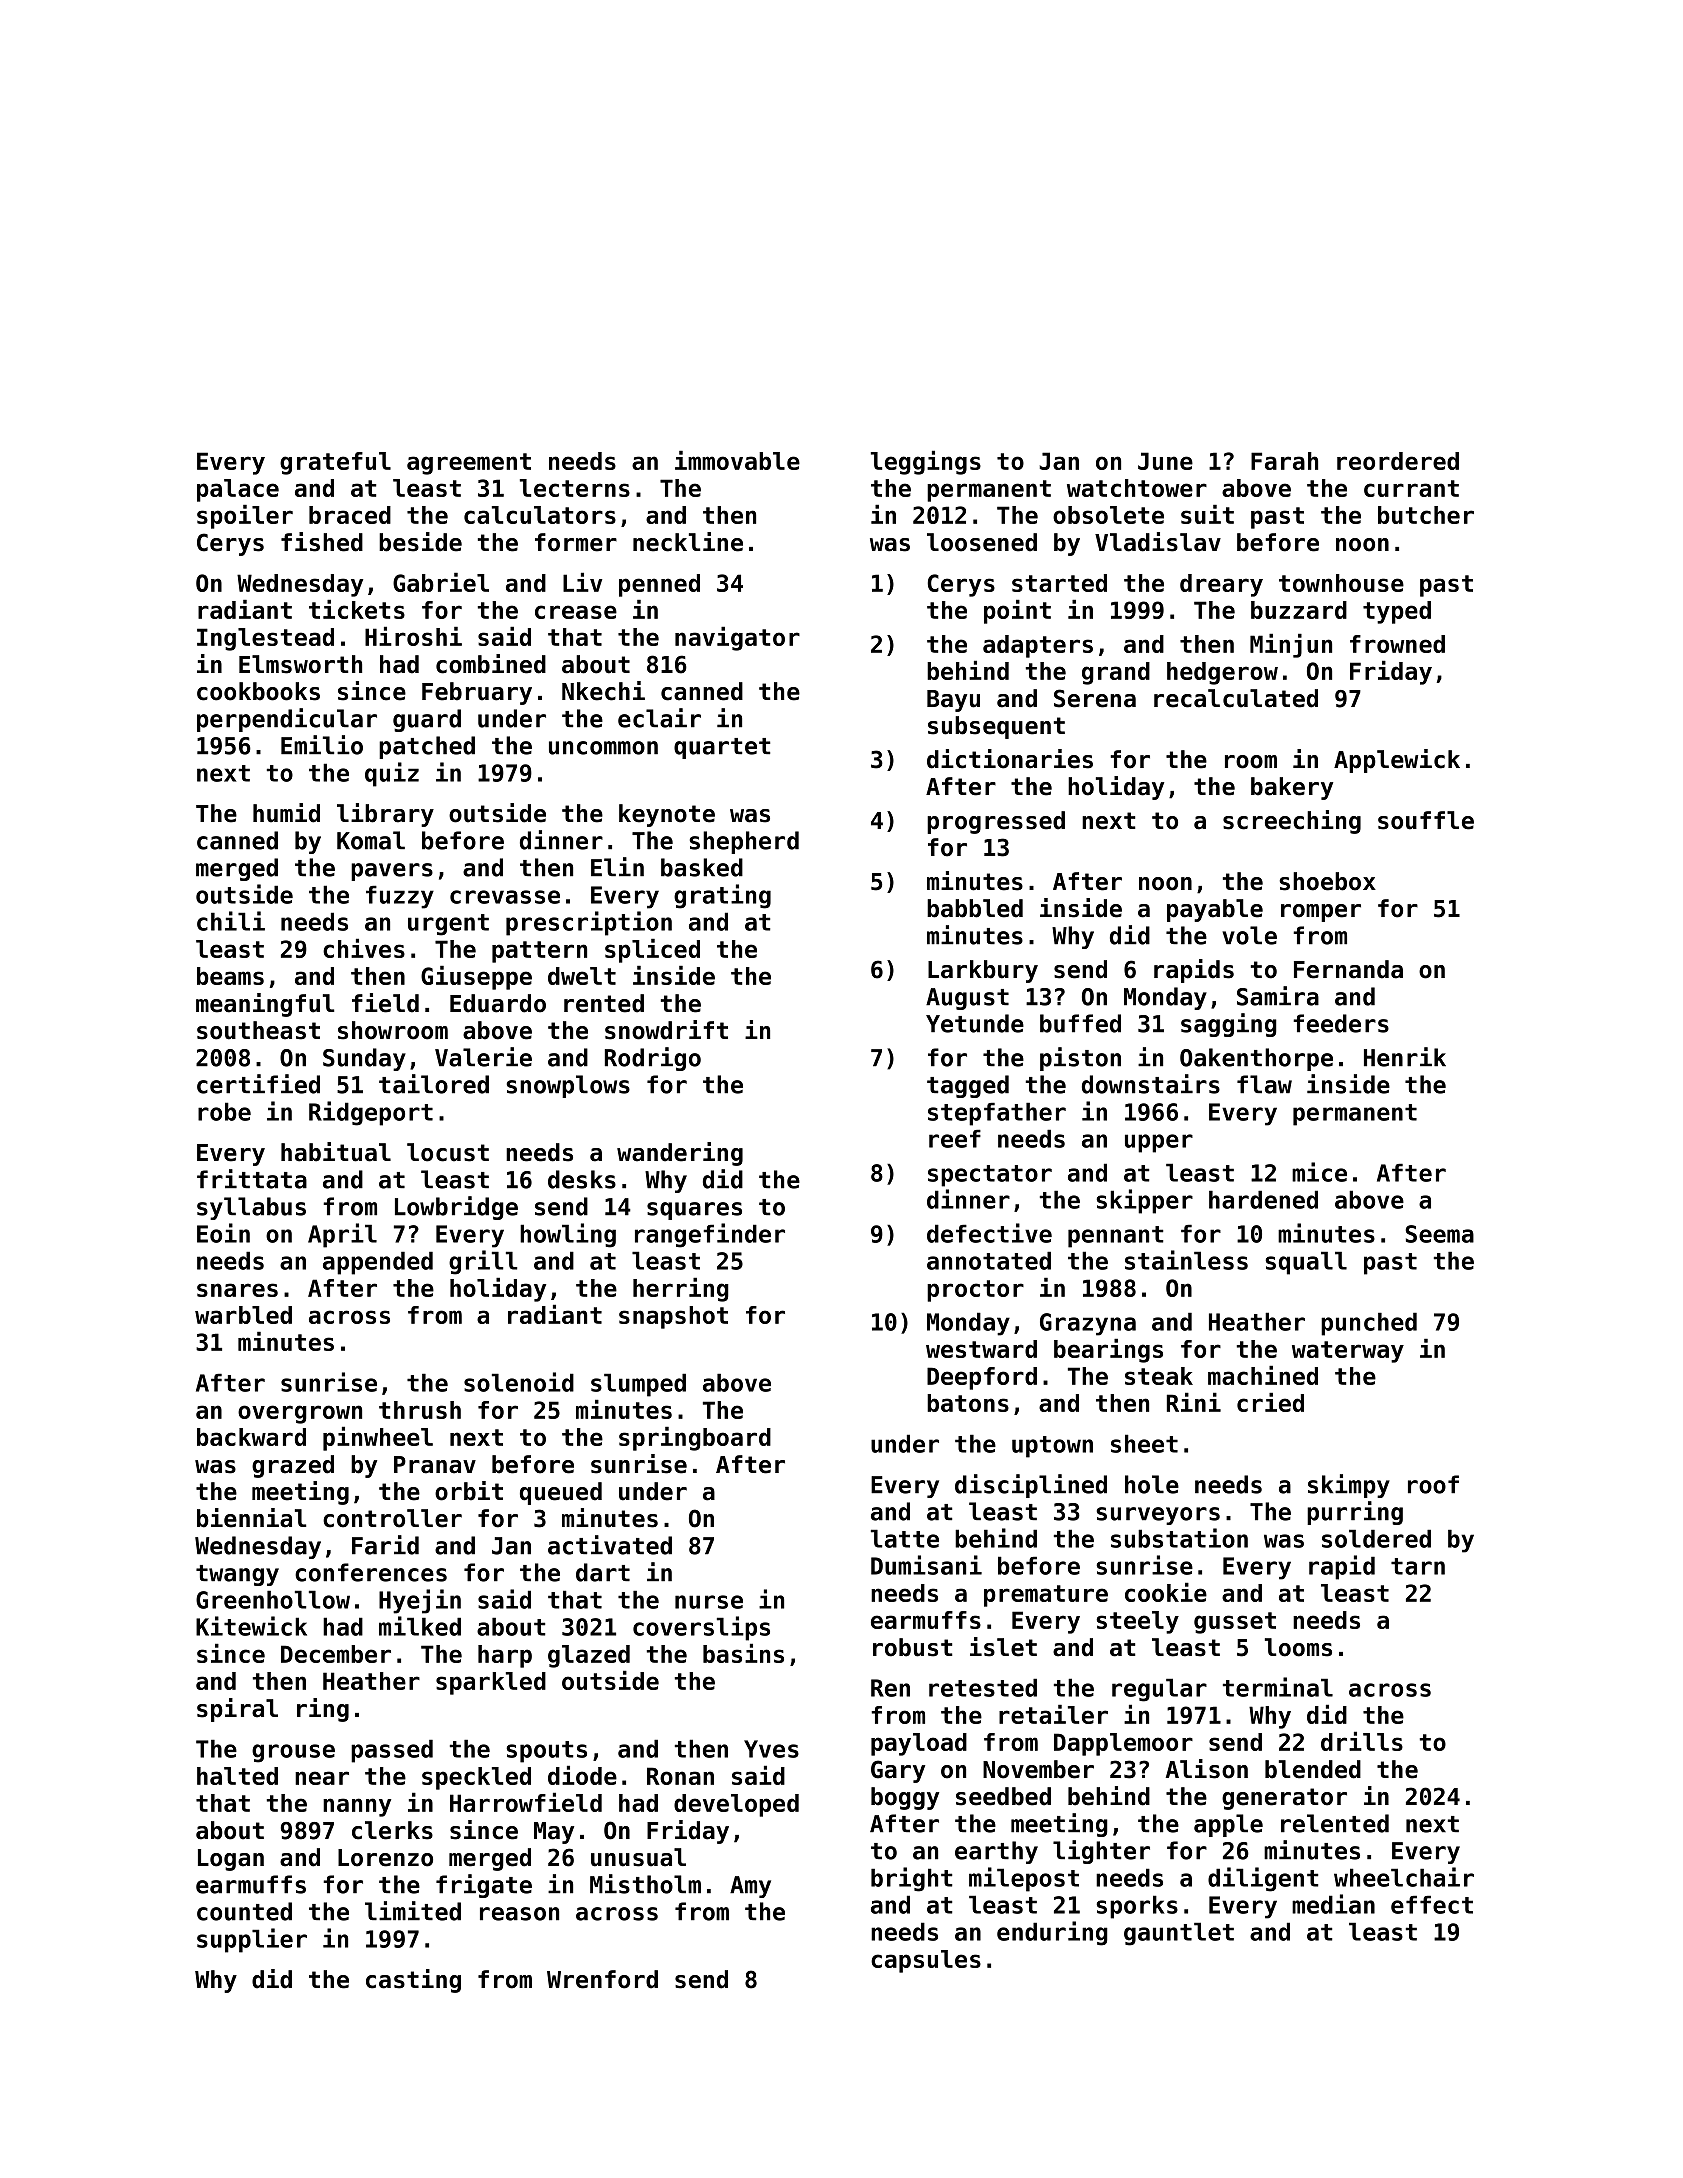  I want to click on reordered, so click(1398, 461).
